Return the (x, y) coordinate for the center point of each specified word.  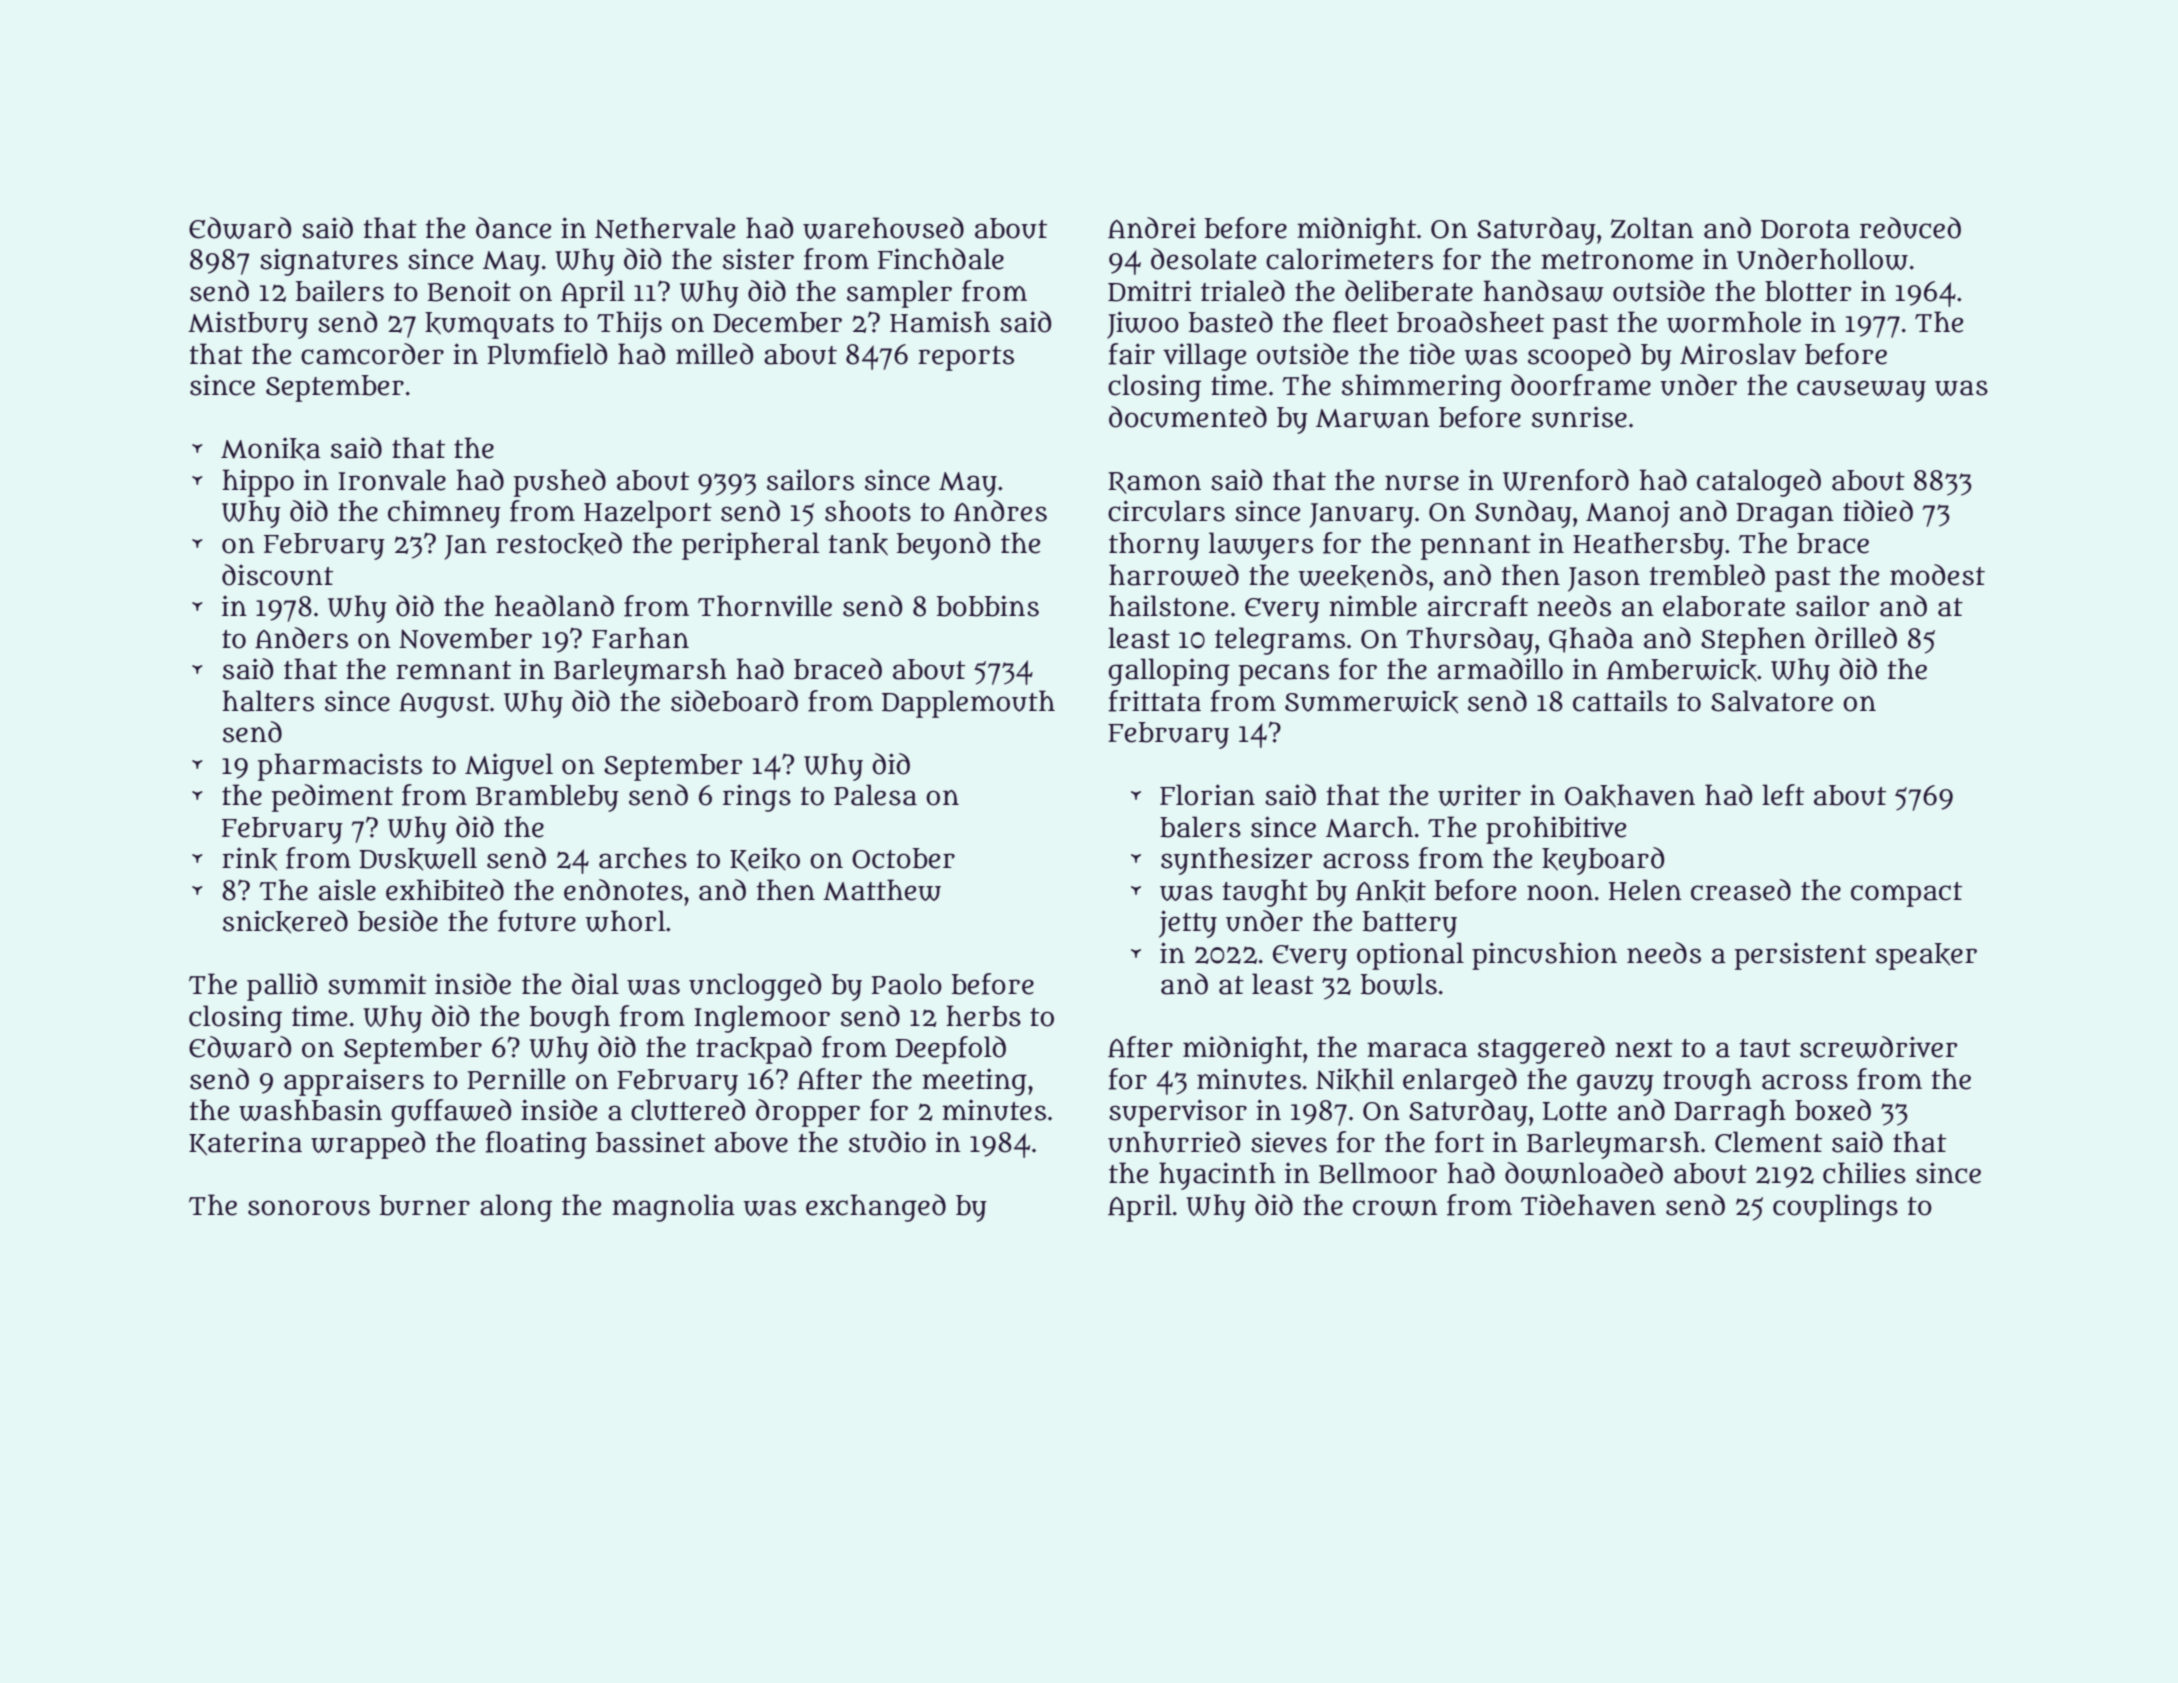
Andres (1000, 511)
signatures (329, 262)
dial (595, 984)
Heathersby (1648, 546)
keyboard (1603, 861)
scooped (1579, 357)
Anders (301, 638)
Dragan (1785, 515)
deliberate (1409, 291)
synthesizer (1236, 861)
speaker (1926, 956)
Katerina (245, 1143)
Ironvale (392, 480)
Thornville (765, 606)
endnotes (623, 890)
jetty (1188, 924)
